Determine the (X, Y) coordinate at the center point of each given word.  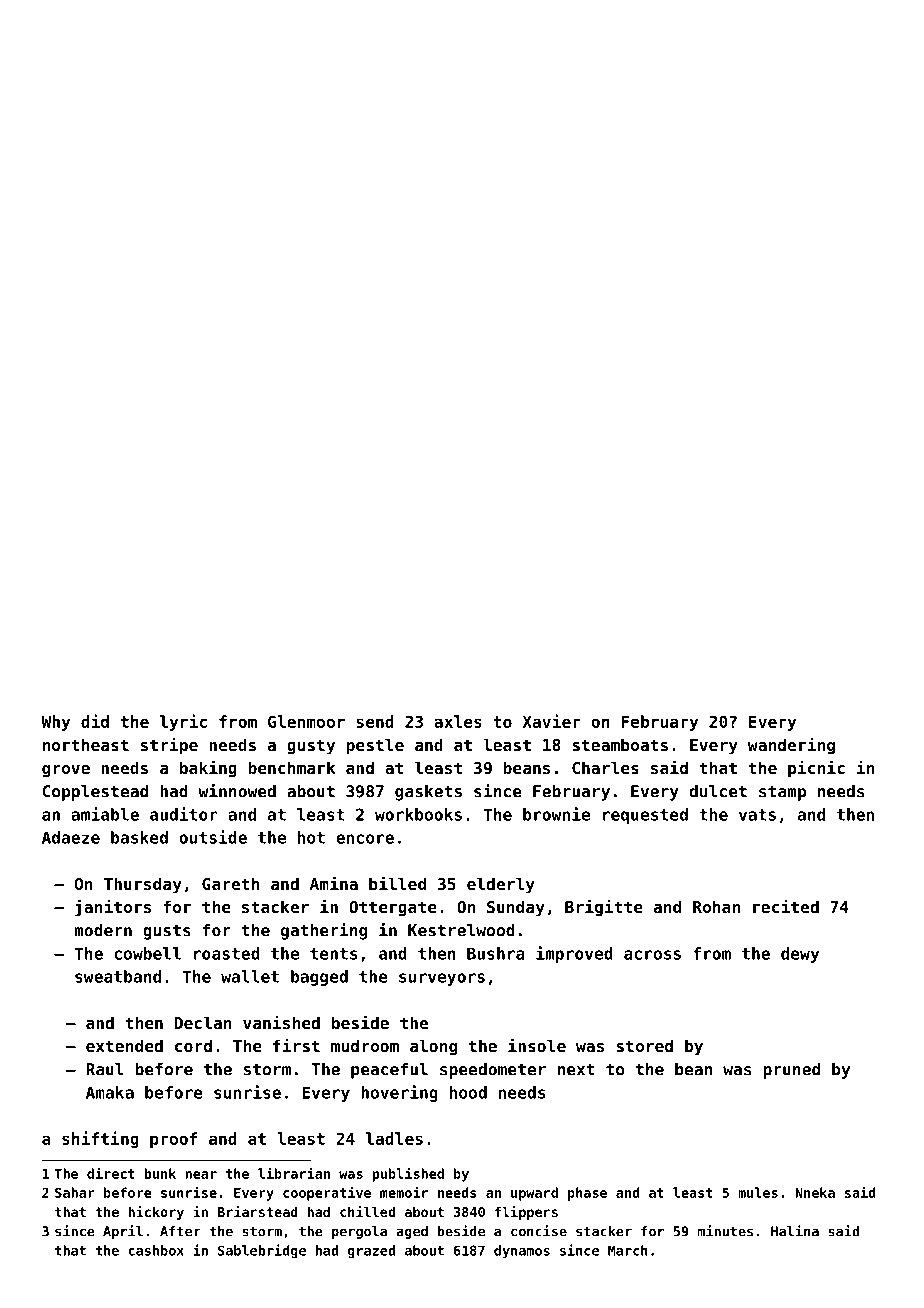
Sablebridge (262, 1251)
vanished (281, 1022)
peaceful (389, 1071)
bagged (319, 978)
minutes (725, 1231)
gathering (324, 931)
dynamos (522, 1252)
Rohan (716, 906)
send (375, 721)
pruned (791, 1071)
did (95, 721)
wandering (791, 746)
